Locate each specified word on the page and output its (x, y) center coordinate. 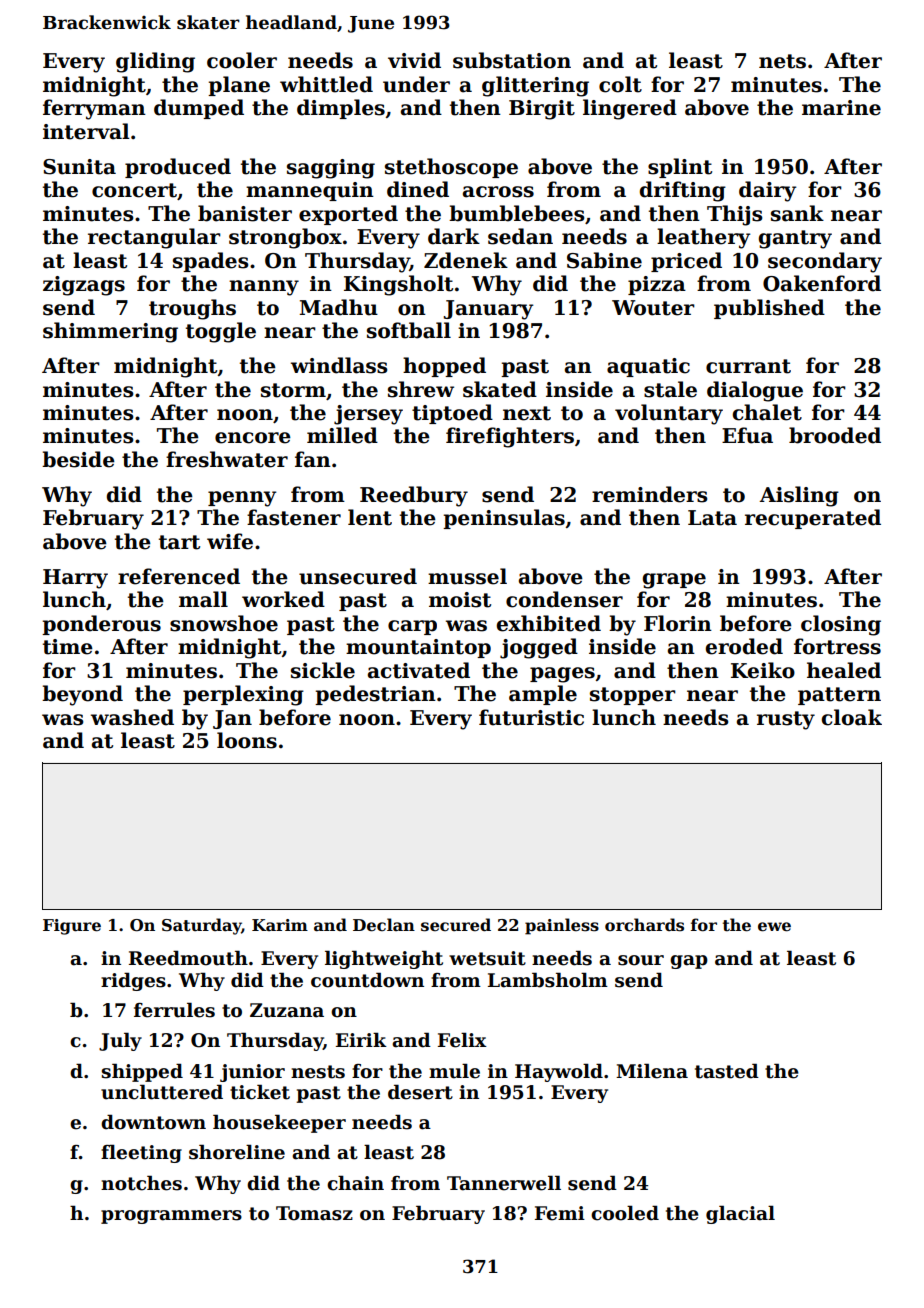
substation (512, 60)
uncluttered (162, 1092)
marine (841, 108)
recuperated (813, 519)
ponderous (101, 625)
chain (355, 1183)
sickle (323, 670)
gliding (155, 62)
